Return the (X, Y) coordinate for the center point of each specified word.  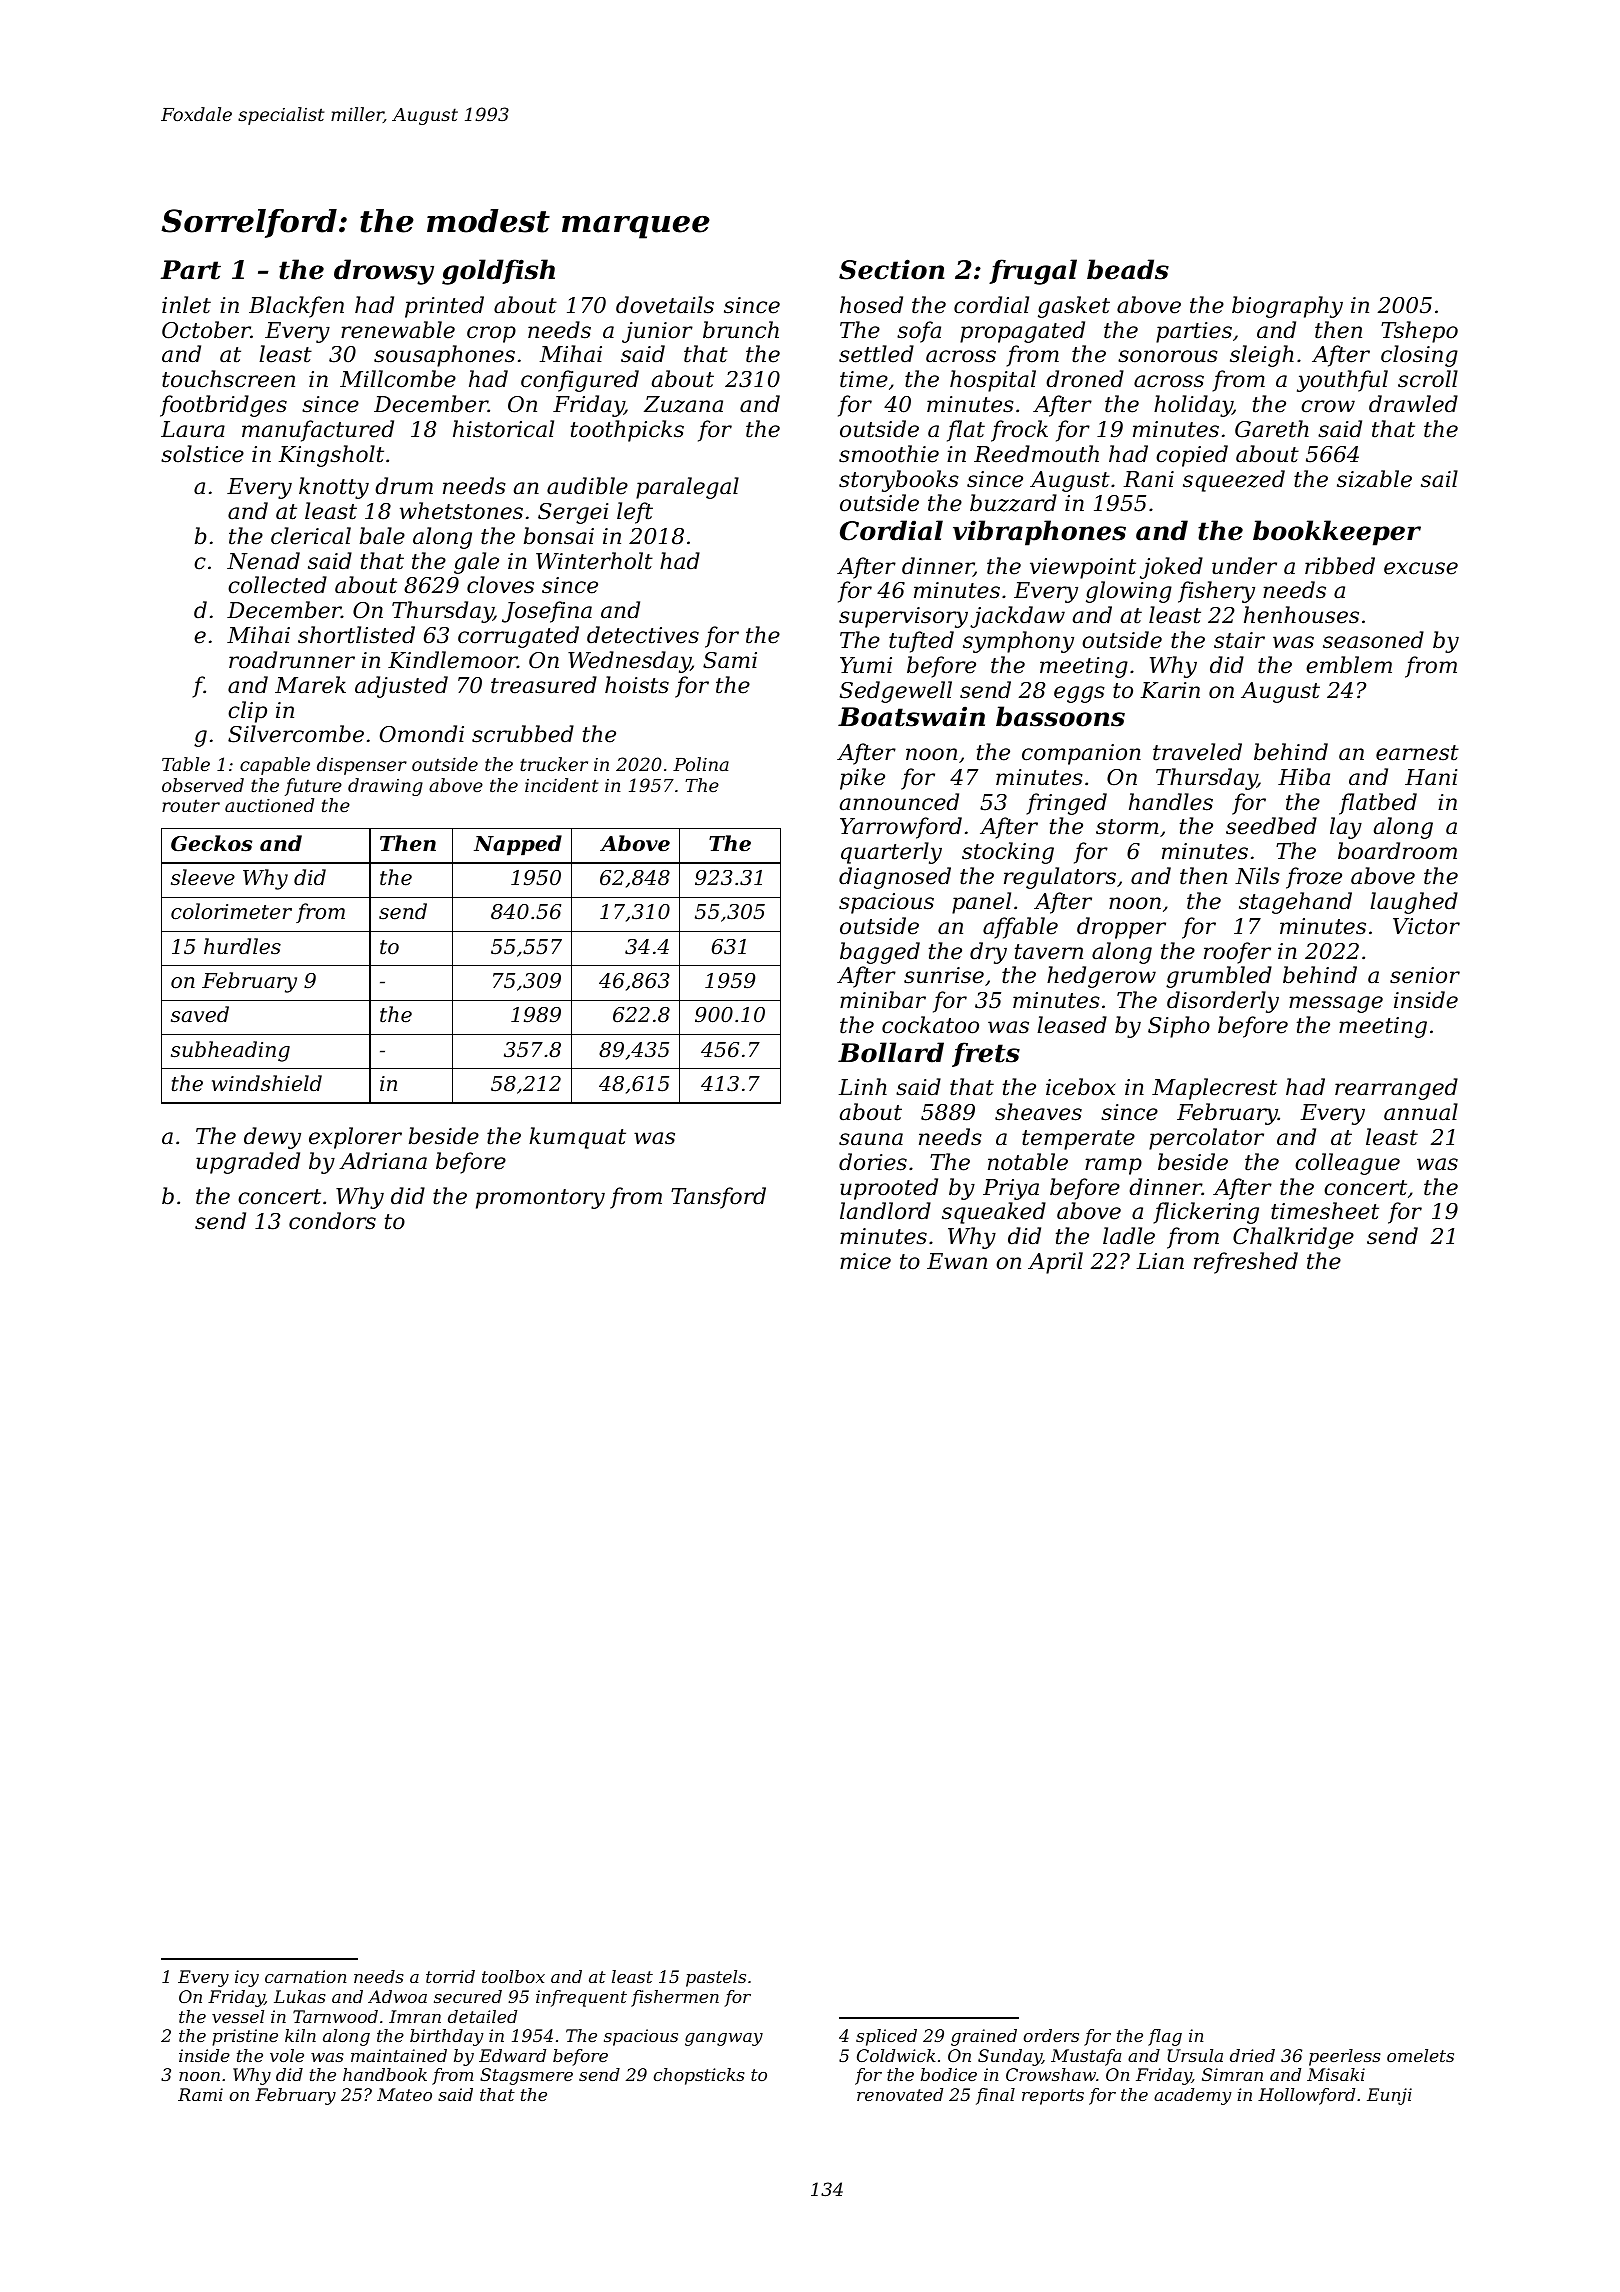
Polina (701, 764)
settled (876, 354)
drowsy (384, 272)
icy (247, 1978)
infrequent (581, 1998)
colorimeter (231, 911)
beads (1128, 269)
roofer (1237, 953)
